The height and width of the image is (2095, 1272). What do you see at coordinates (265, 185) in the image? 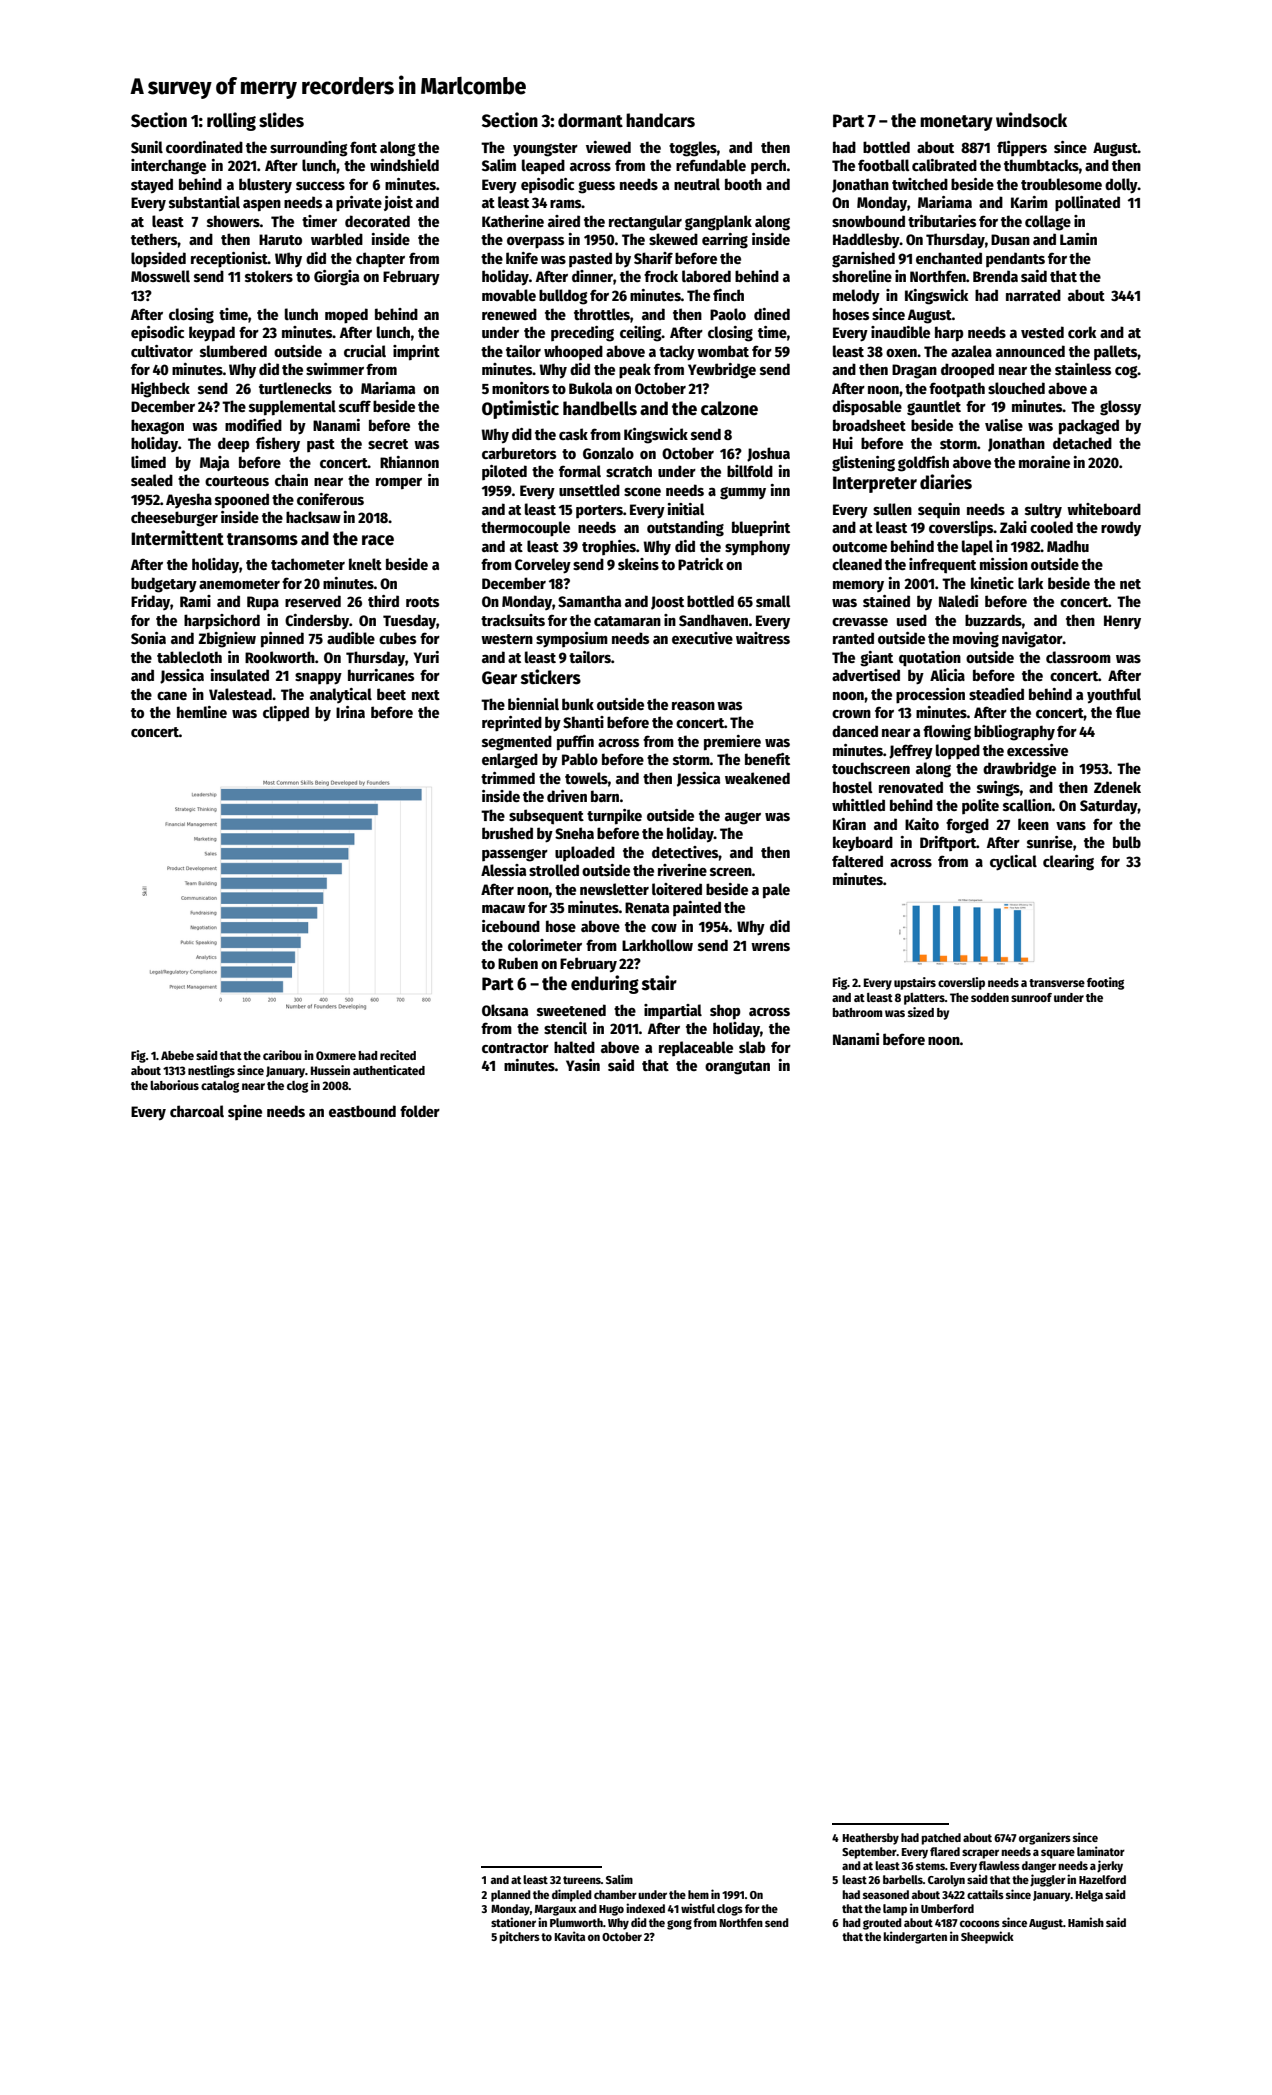
I see `blustery` at bounding box center [265, 185].
